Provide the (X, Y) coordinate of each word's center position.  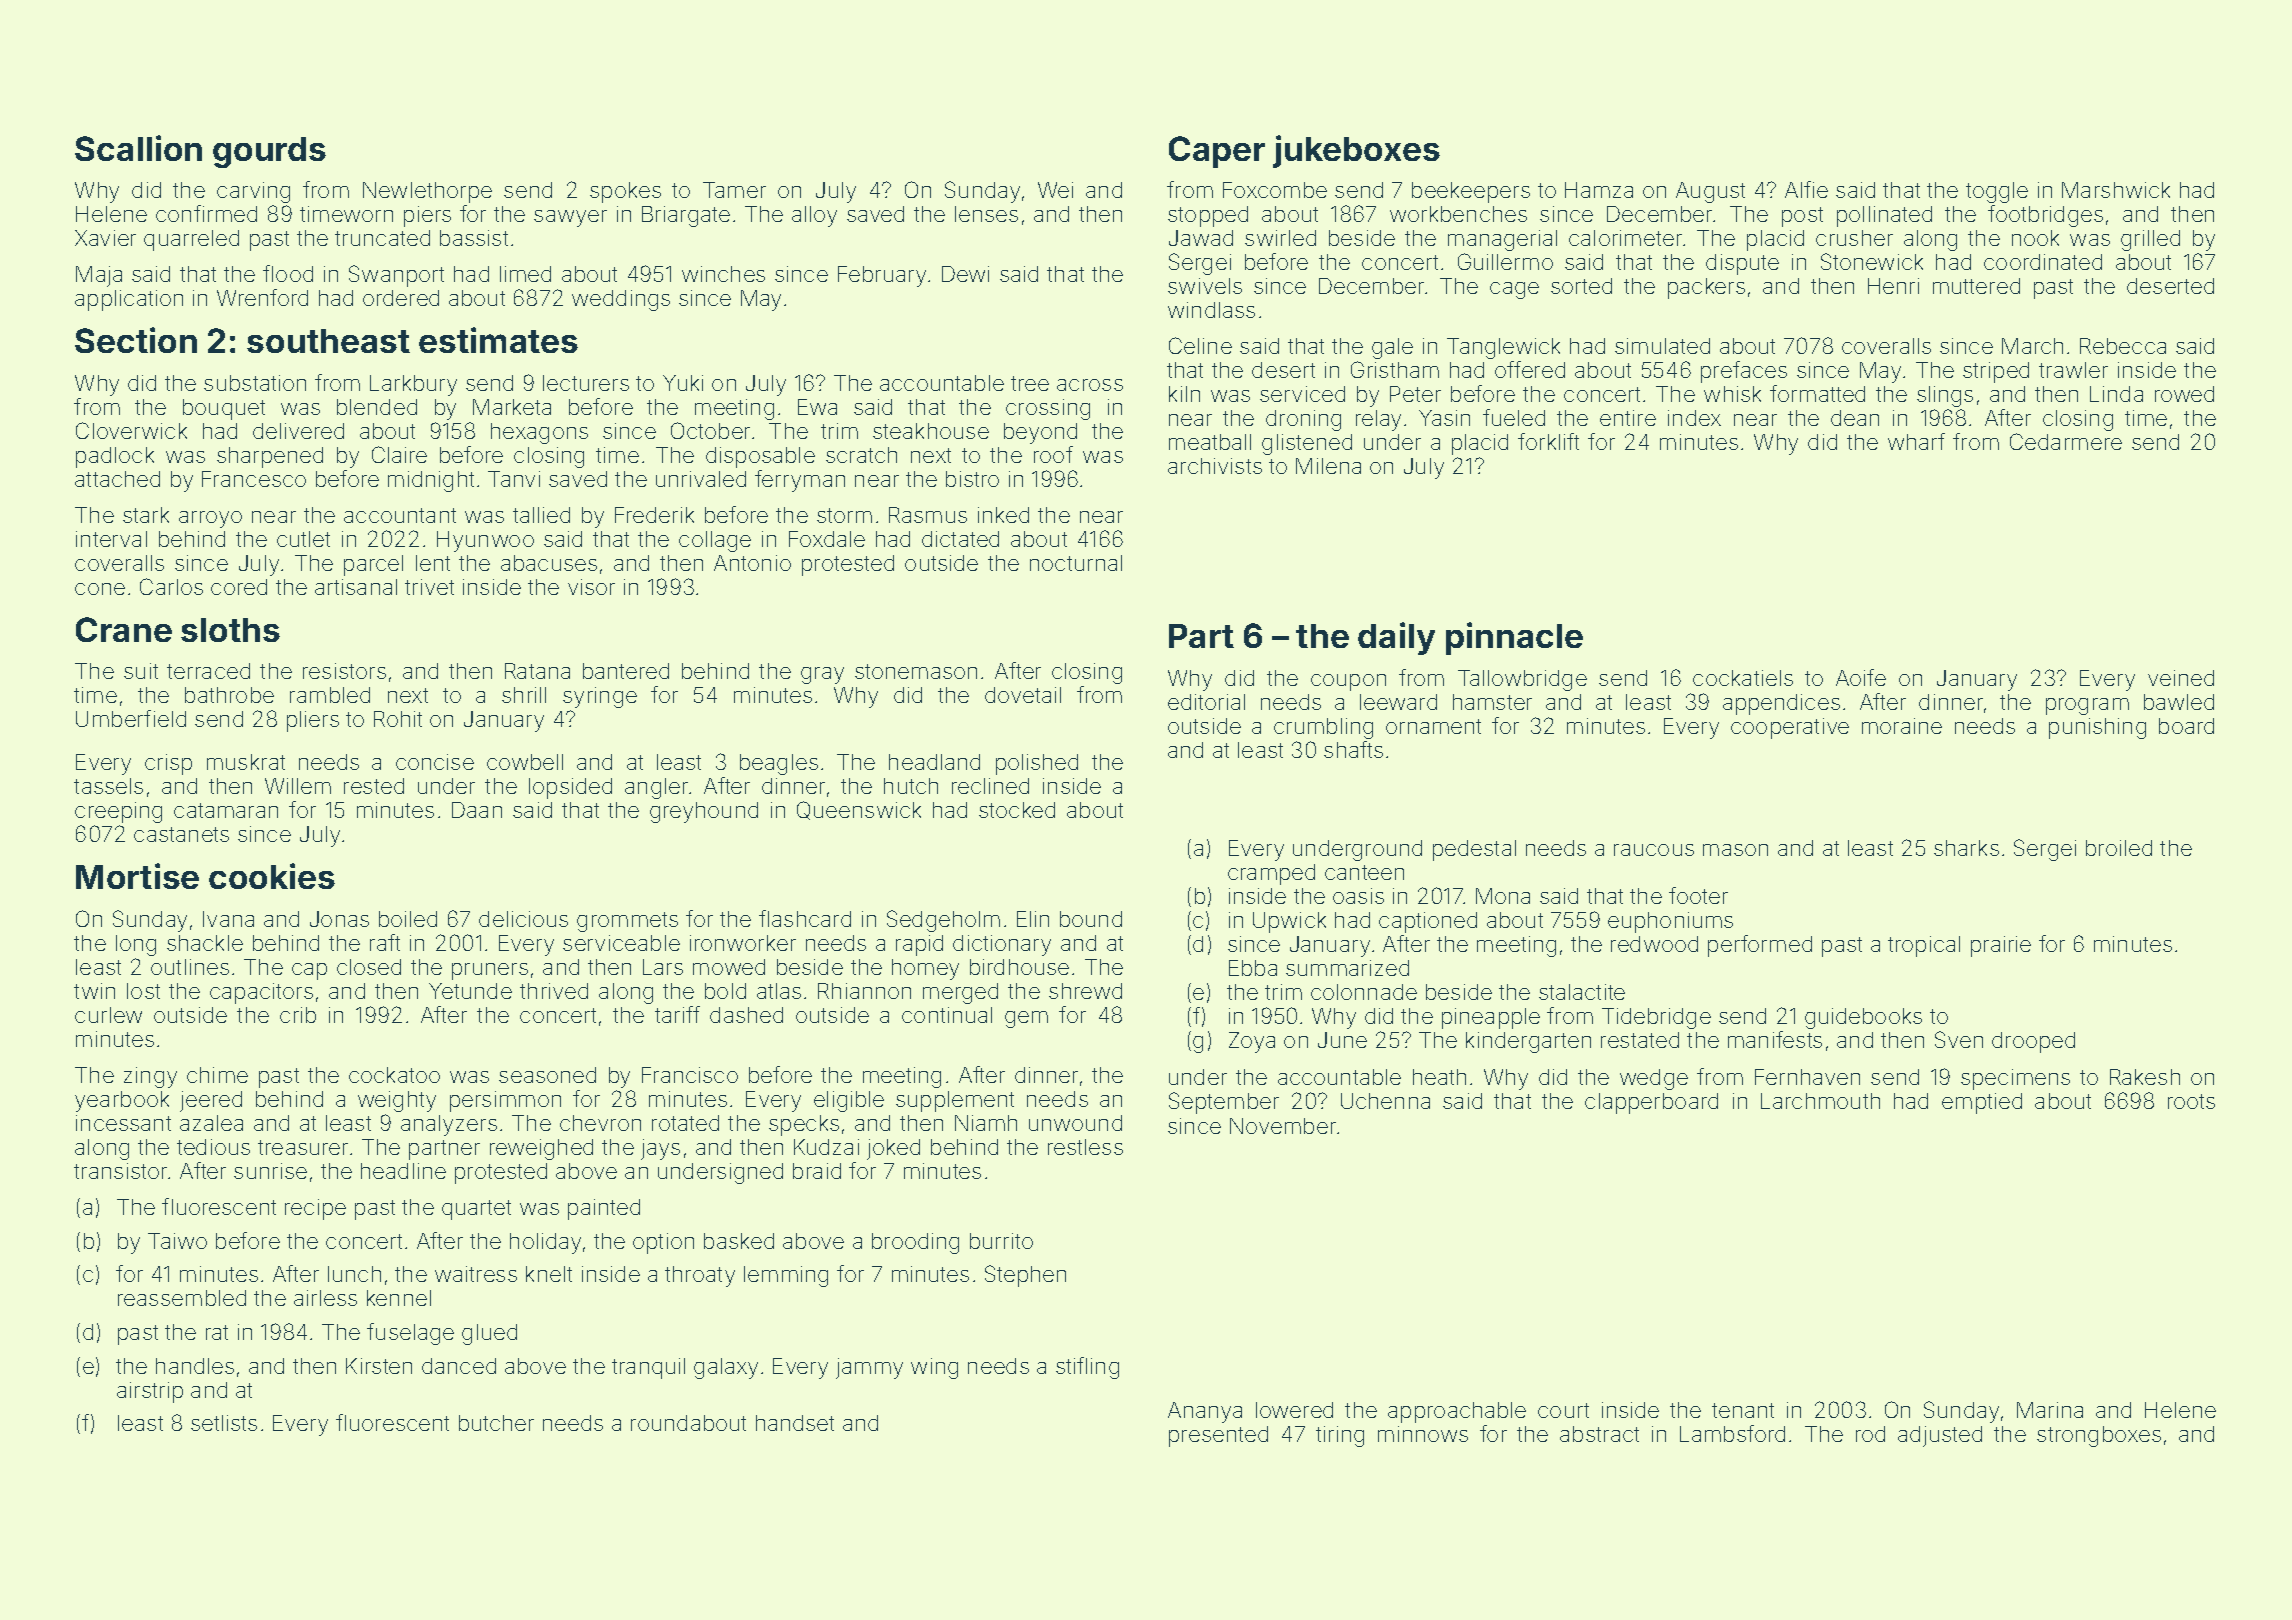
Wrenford (262, 297)
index (1694, 418)
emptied (1982, 1103)
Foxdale (827, 539)
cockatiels (1743, 678)
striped (1996, 372)
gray (822, 675)
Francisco (690, 1075)
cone (100, 589)
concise (435, 762)
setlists (224, 1423)
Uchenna (1385, 1101)
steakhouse (931, 431)
